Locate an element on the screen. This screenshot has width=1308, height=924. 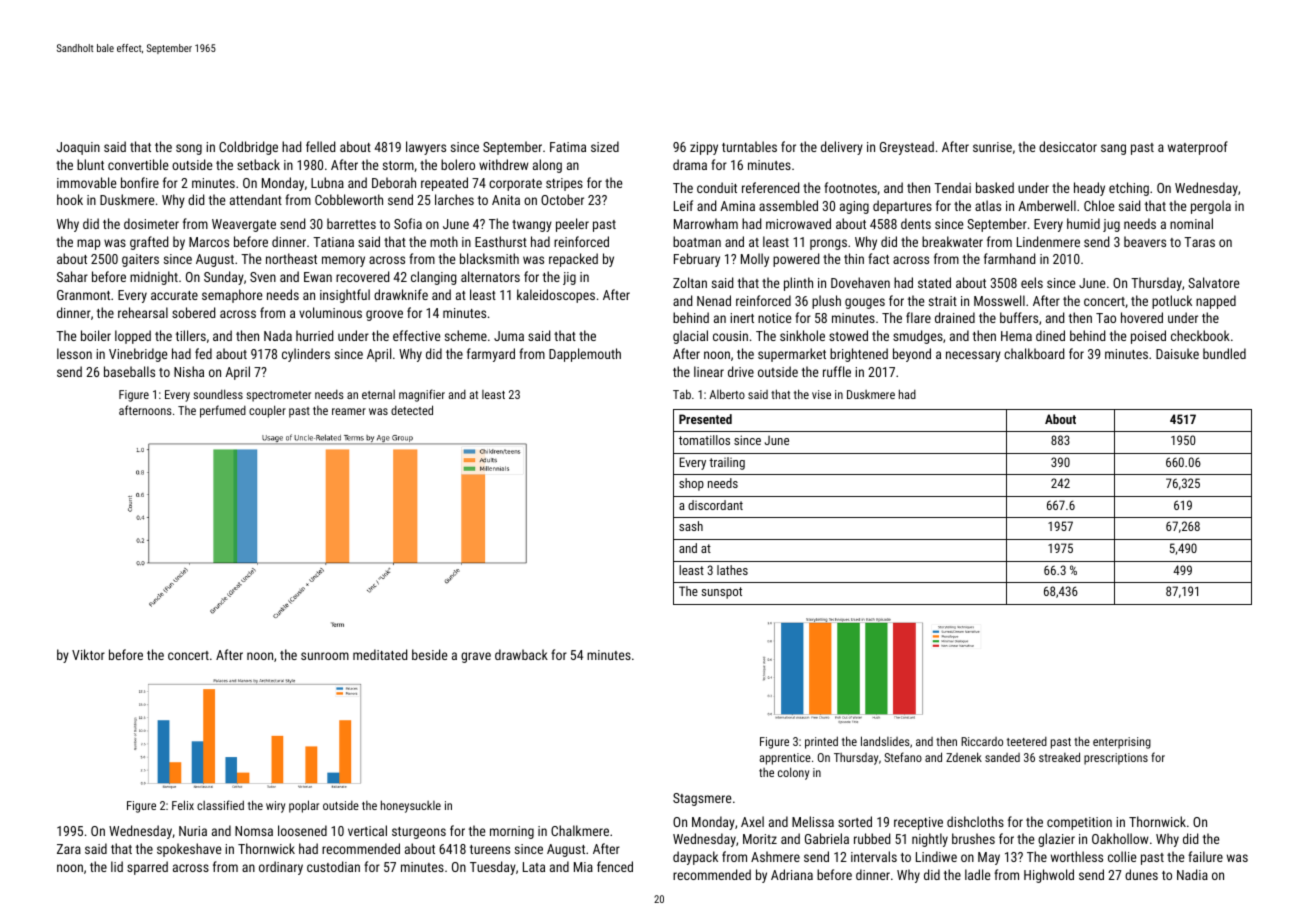
Nisha is located at coordinates (189, 371).
